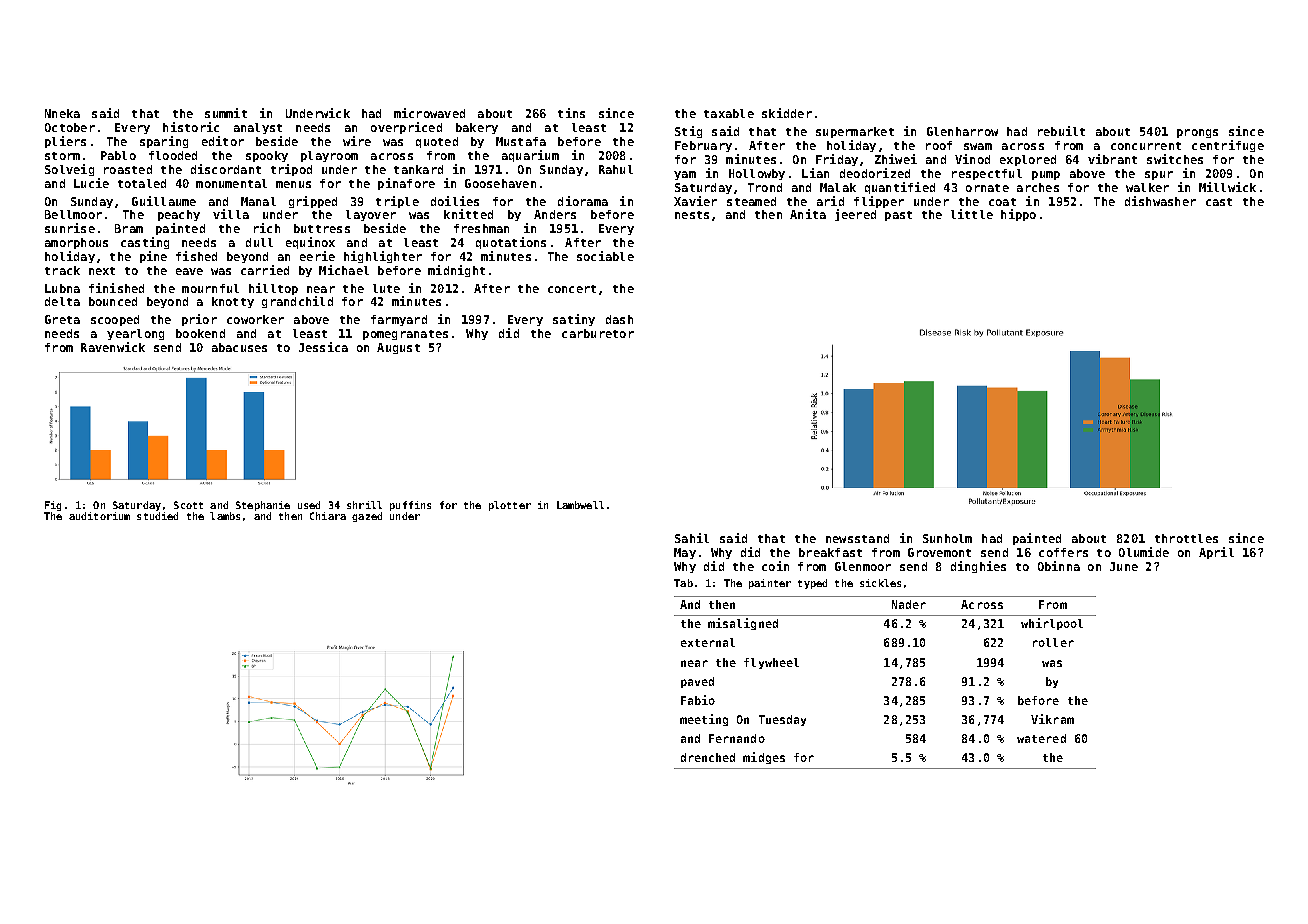 The width and height of the page is (1308, 924). I want to click on yam, so click(685, 175).
